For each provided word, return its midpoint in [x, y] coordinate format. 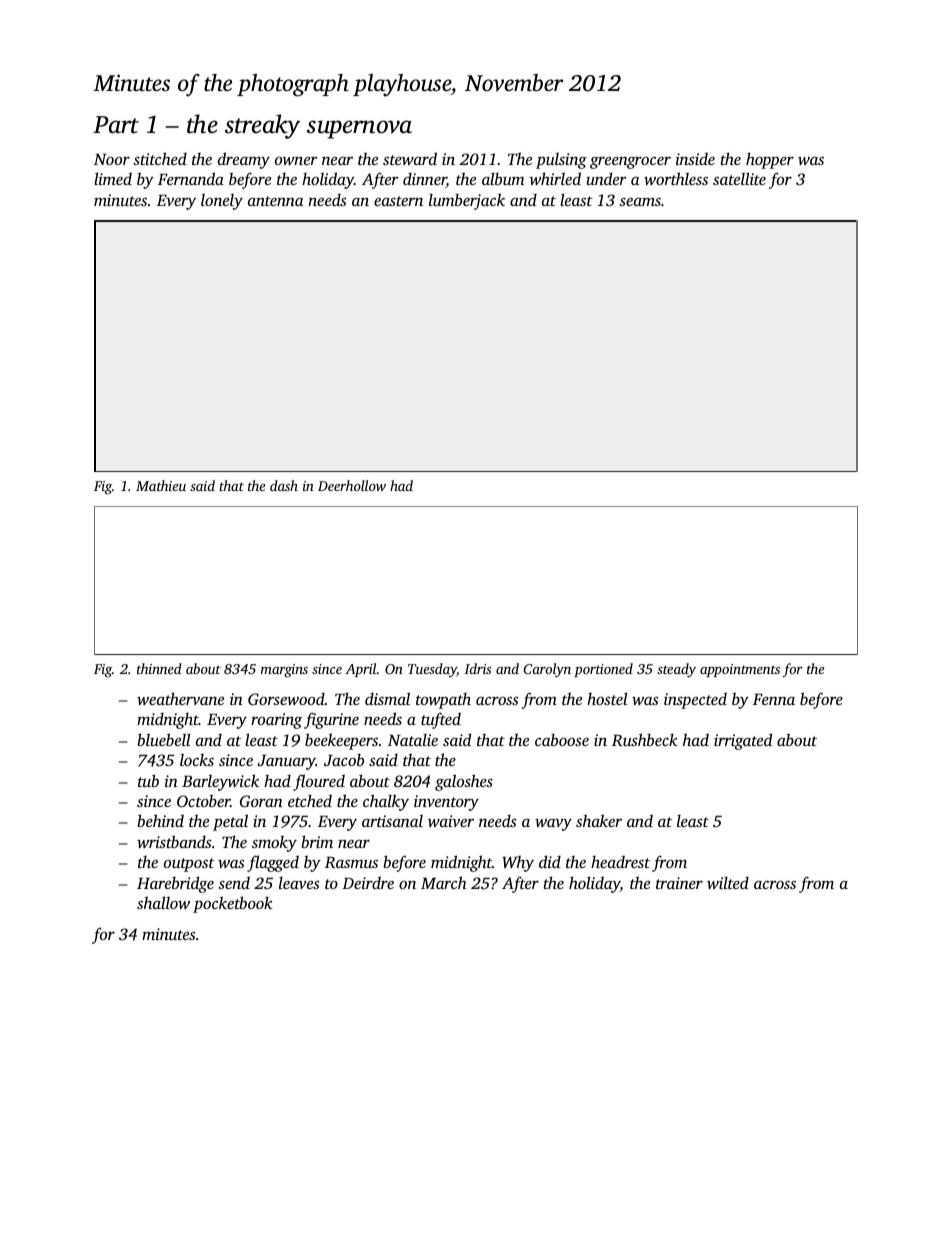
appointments [740, 670]
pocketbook [233, 904]
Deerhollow [352, 485]
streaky [262, 126]
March [444, 882]
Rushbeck [645, 739]
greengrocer [630, 163]
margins [284, 671]
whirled [555, 178]
